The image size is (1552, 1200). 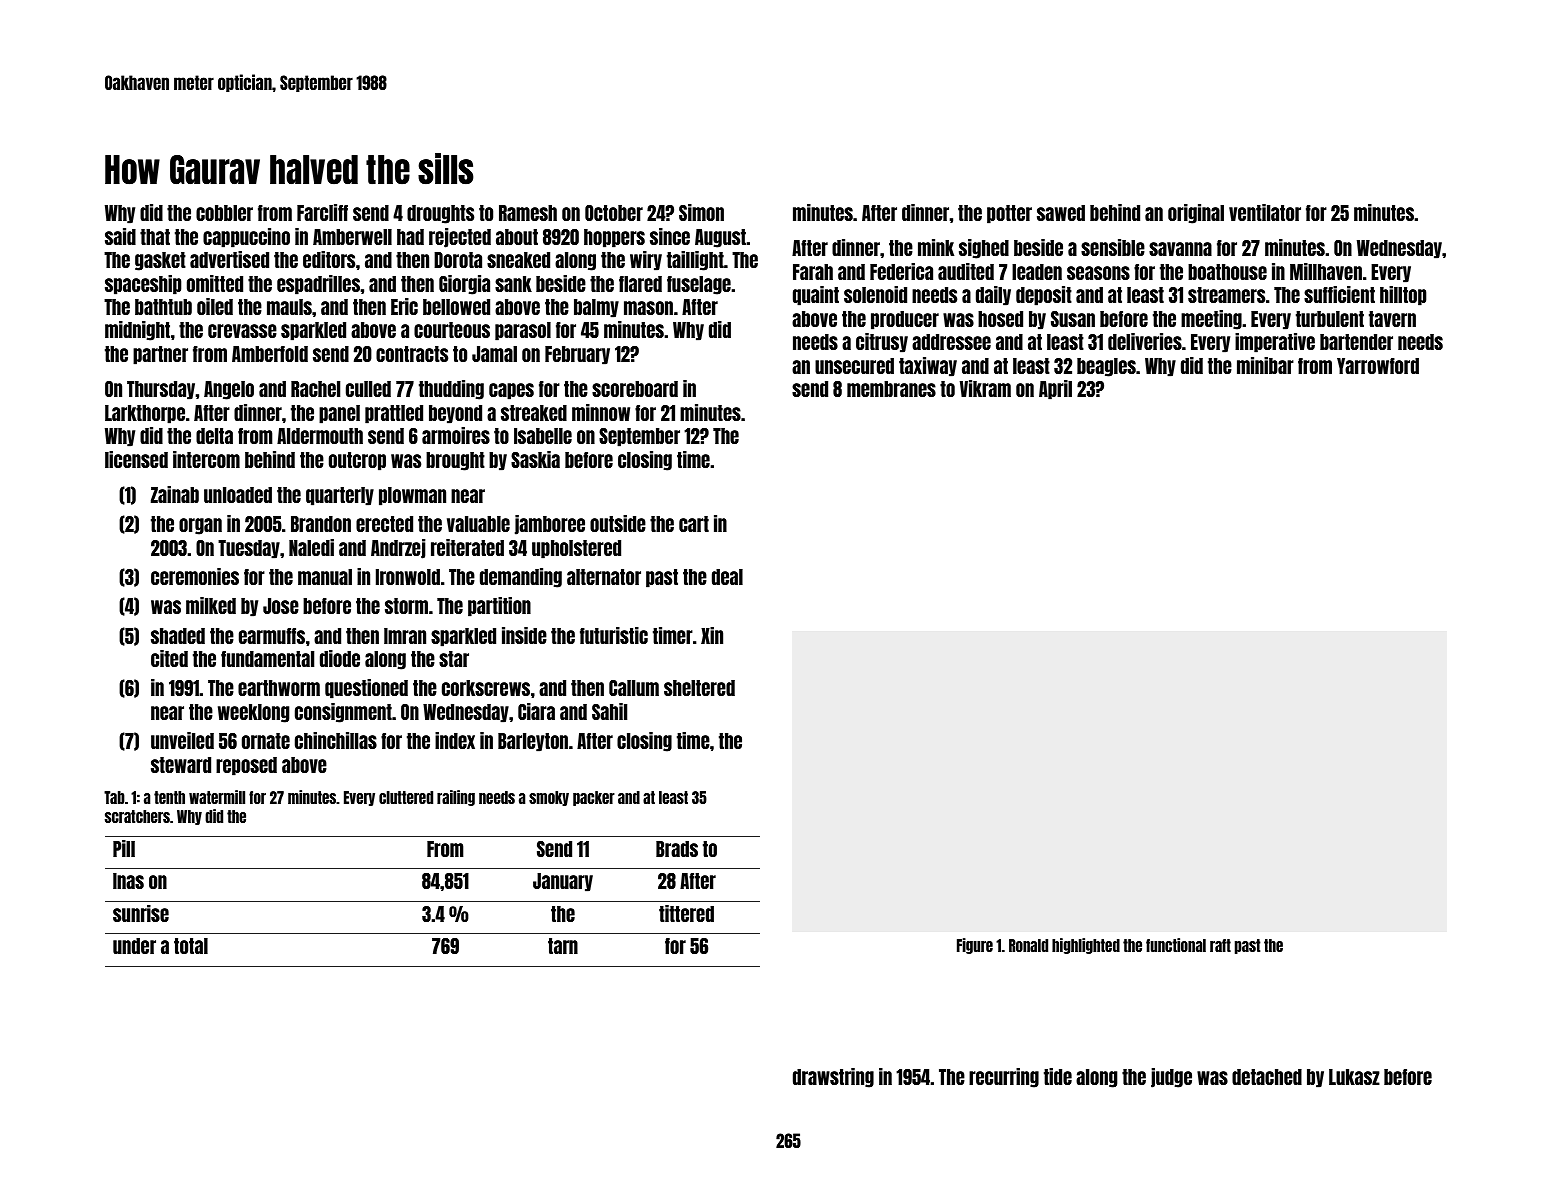 I want to click on February, so click(x=577, y=355).
